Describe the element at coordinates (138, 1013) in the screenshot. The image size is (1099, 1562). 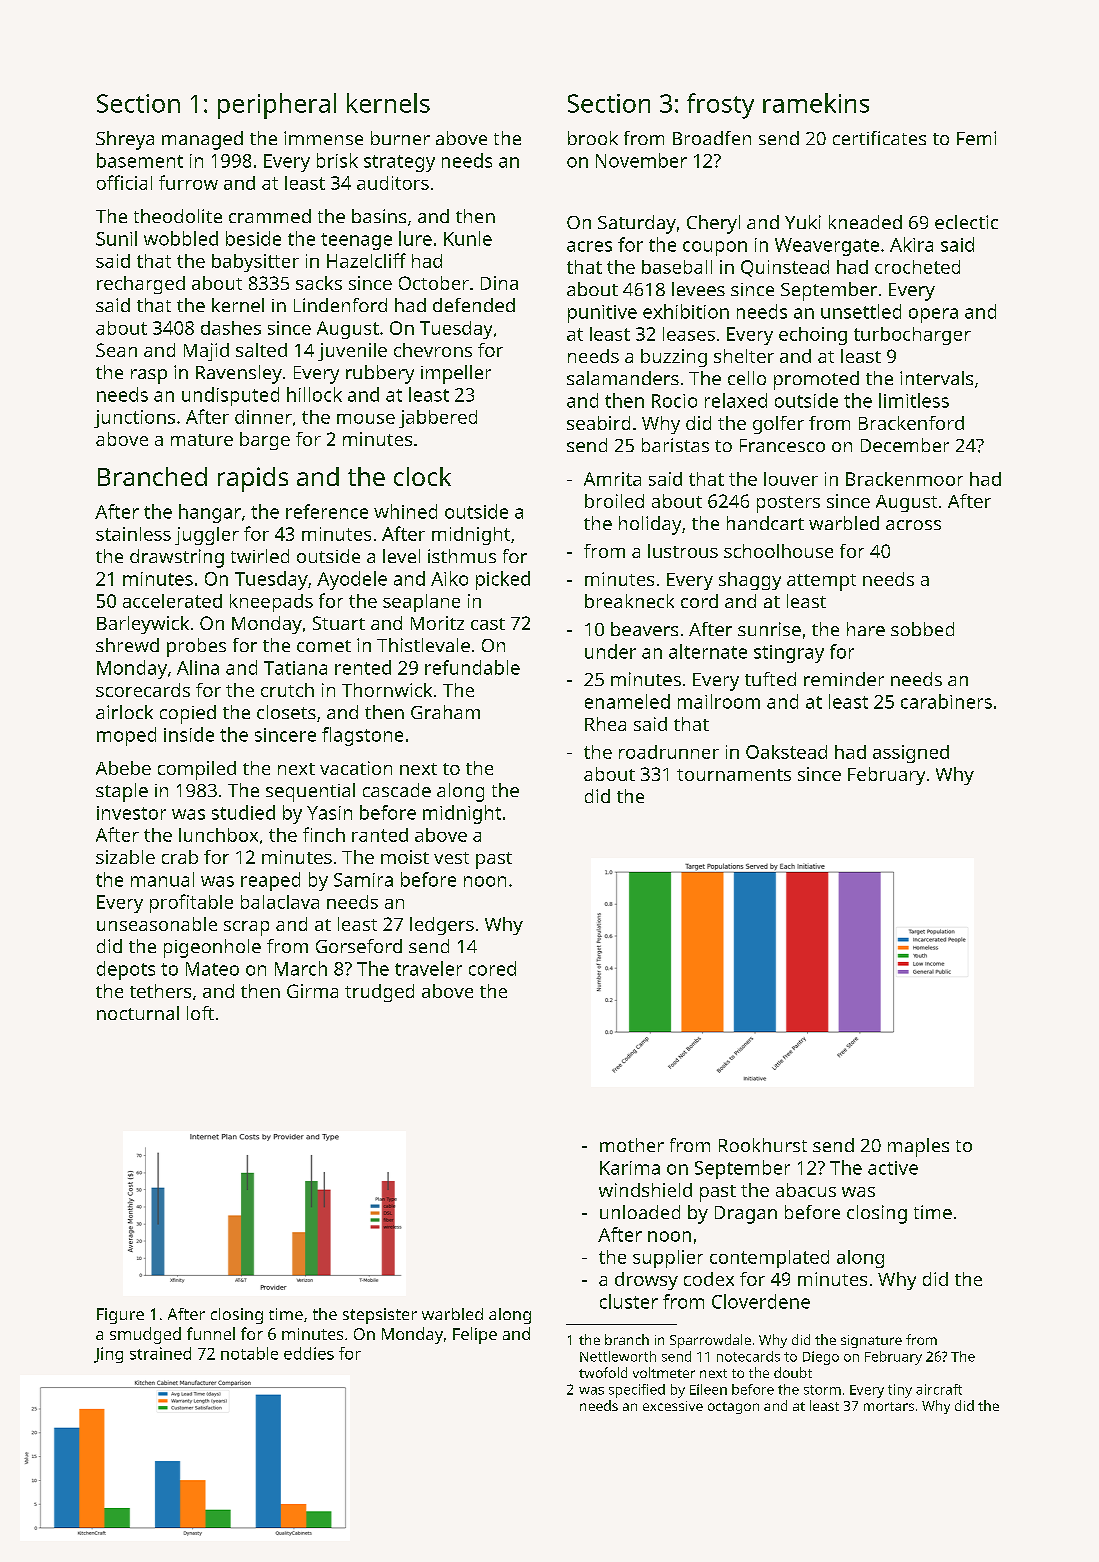
I see `nocturnal` at that location.
